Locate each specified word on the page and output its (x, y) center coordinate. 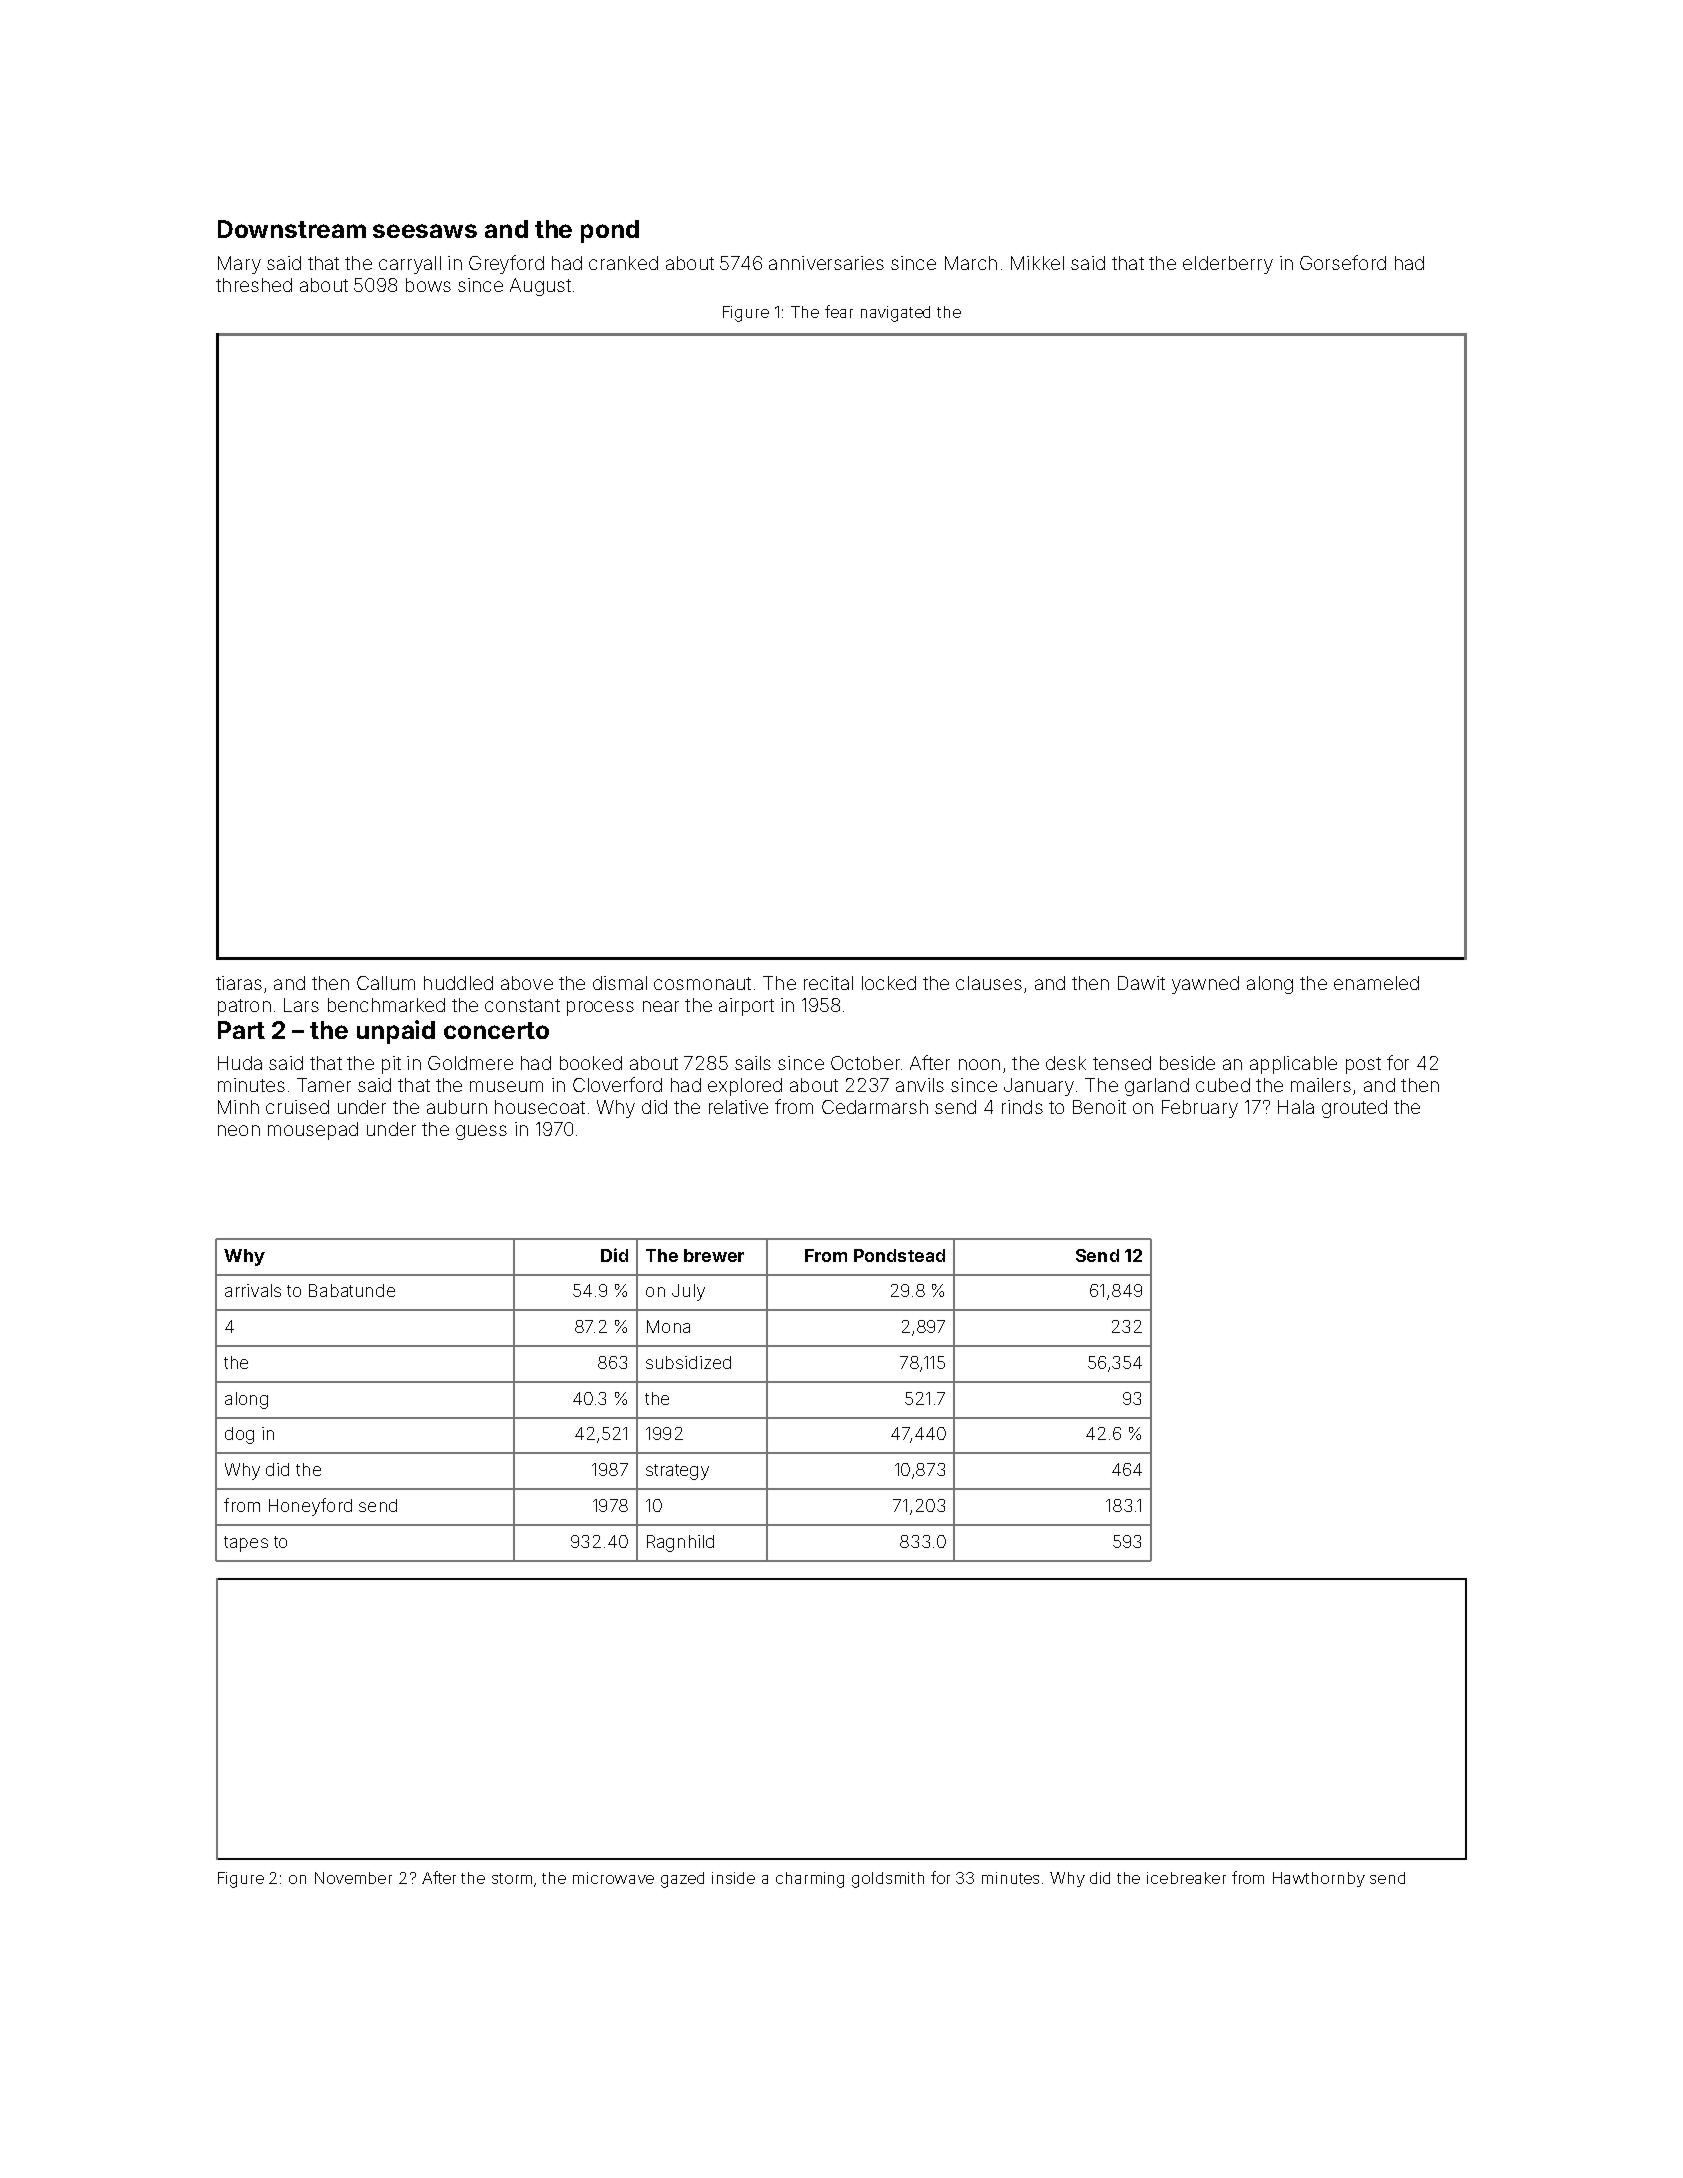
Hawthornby (1319, 1879)
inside (733, 1878)
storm (512, 1878)
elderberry (1228, 265)
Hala (1296, 1107)
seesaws (425, 231)
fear (839, 311)
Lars (301, 1005)
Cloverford (617, 1084)
